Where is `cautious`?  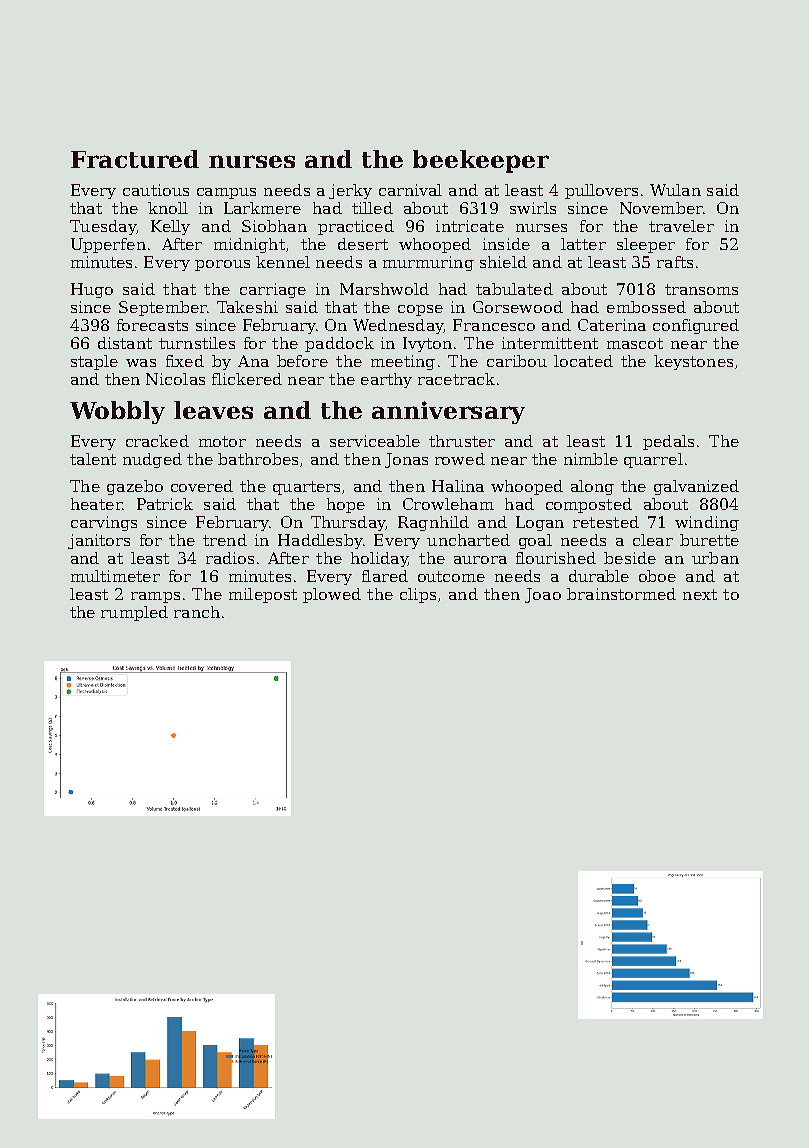
cautious is located at coordinates (156, 190).
